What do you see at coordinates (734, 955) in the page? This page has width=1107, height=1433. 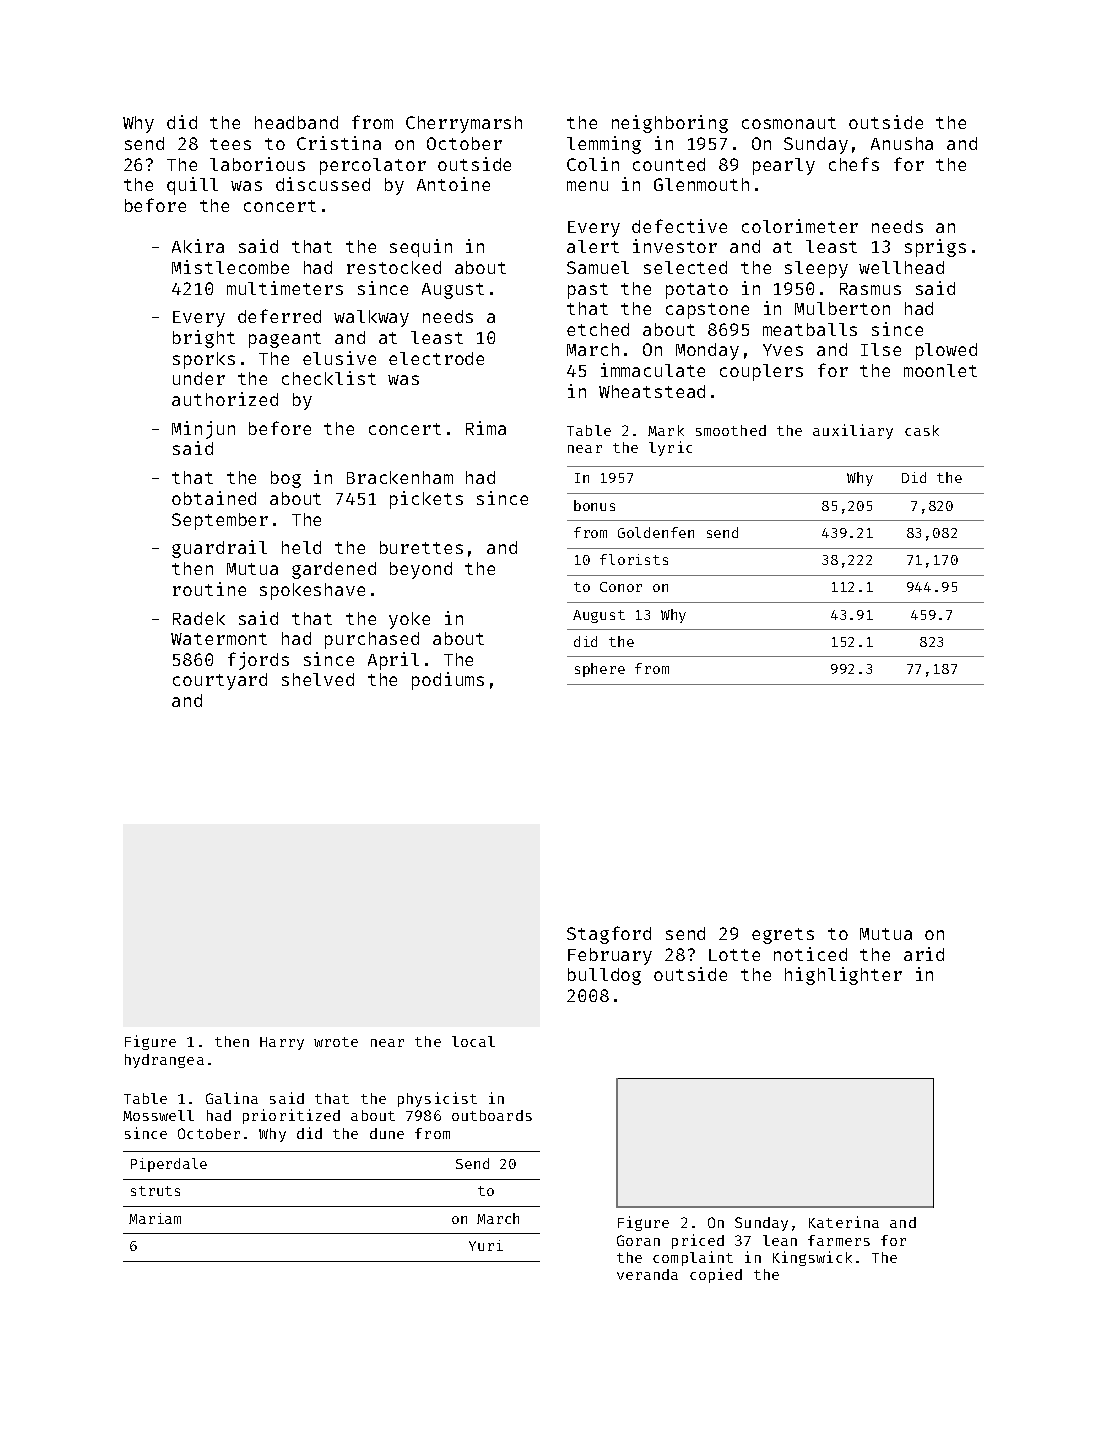 I see `Lotte` at bounding box center [734, 955].
